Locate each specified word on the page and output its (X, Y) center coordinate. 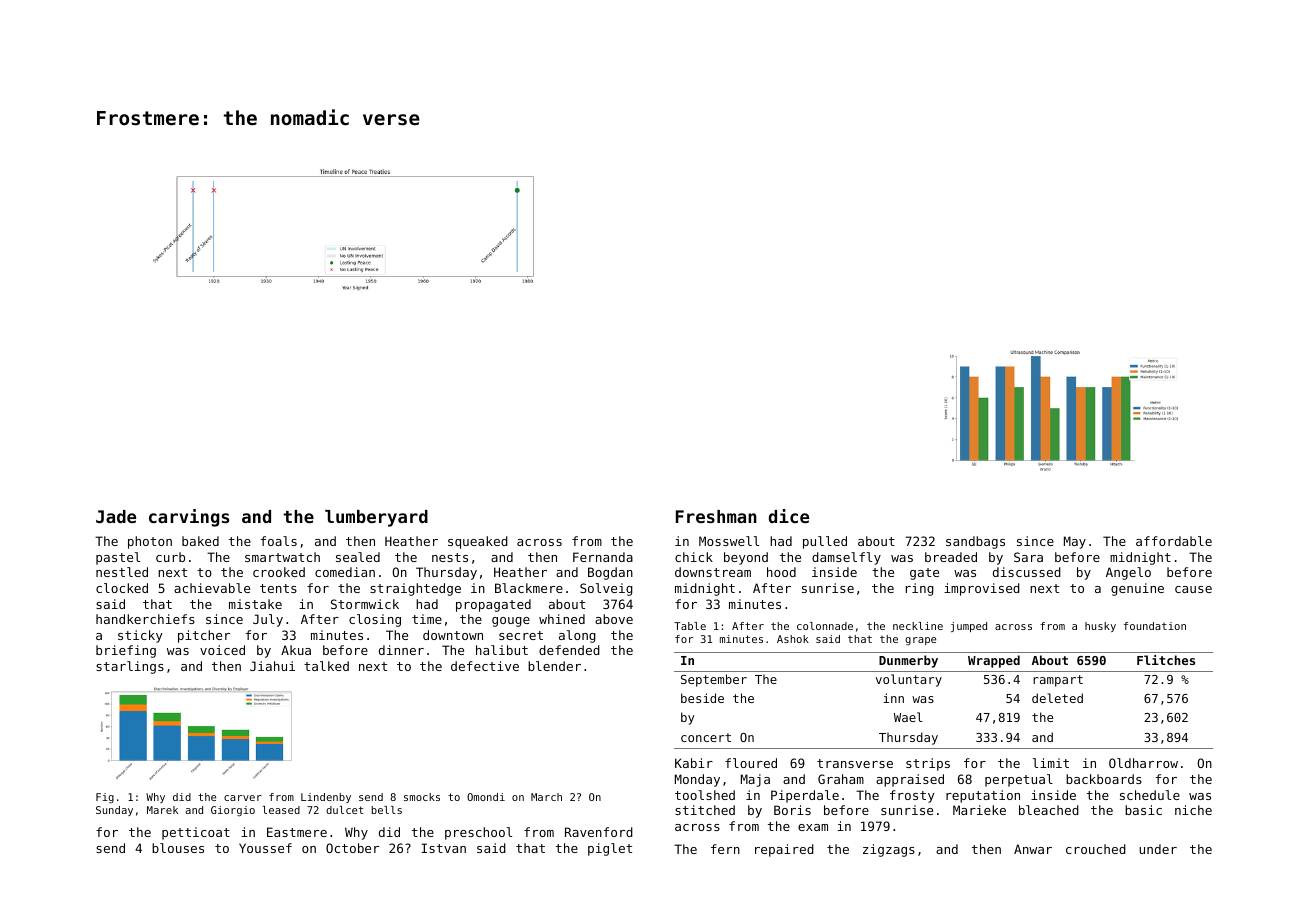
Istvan (444, 848)
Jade (116, 516)
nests (450, 557)
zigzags (889, 850)
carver (243, 798)
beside (702, 698)
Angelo (1128, 573)
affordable (1174, 541)
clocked (122, 588)
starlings (130, 667)
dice (789, 516)
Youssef (265, 848)
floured (751, 763)
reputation (983, 796)
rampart (1058, 681)
